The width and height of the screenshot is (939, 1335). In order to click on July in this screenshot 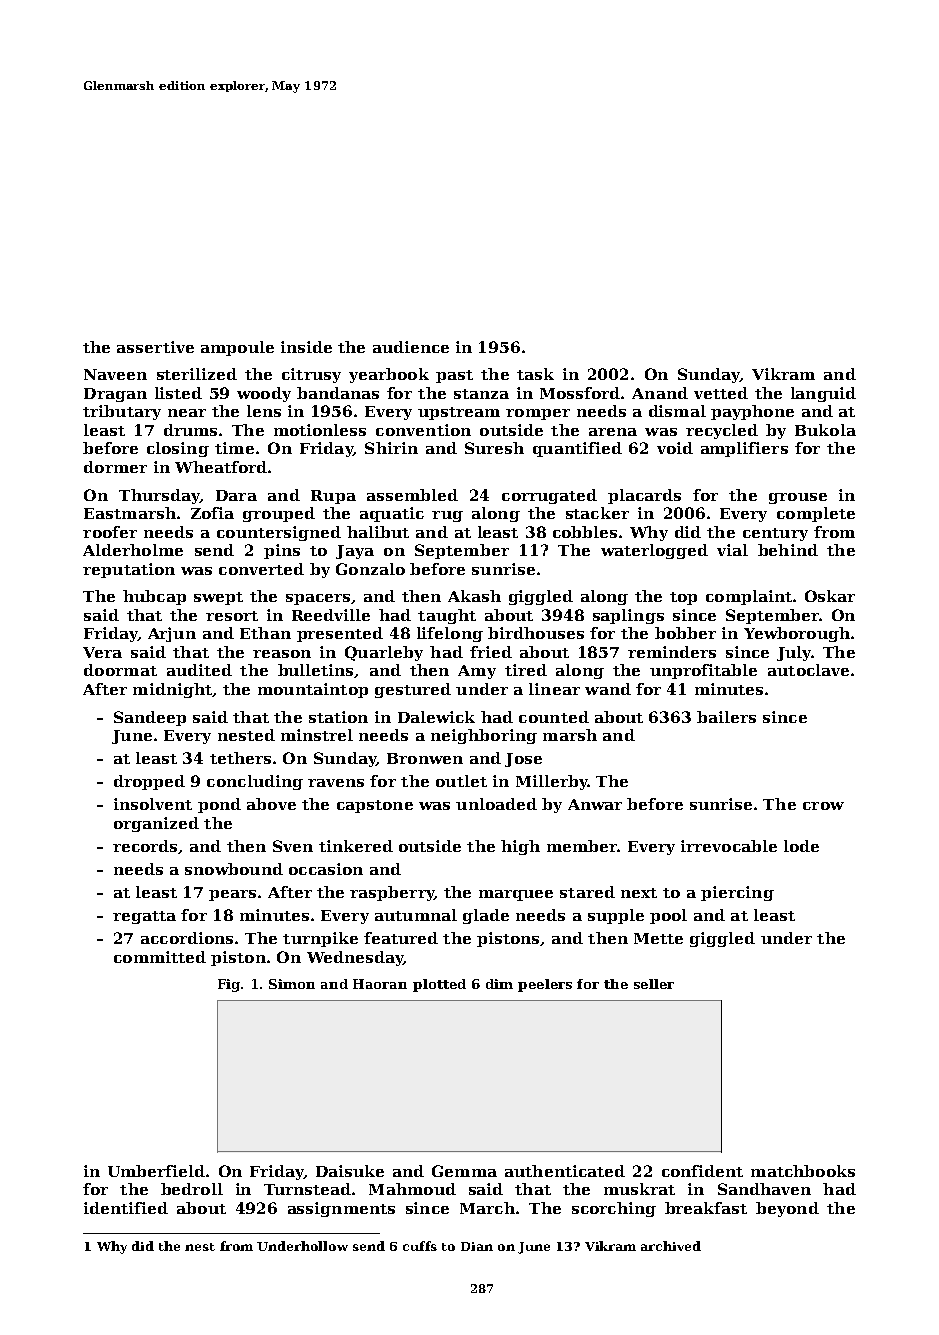, I will do `click(794, 653)`.
